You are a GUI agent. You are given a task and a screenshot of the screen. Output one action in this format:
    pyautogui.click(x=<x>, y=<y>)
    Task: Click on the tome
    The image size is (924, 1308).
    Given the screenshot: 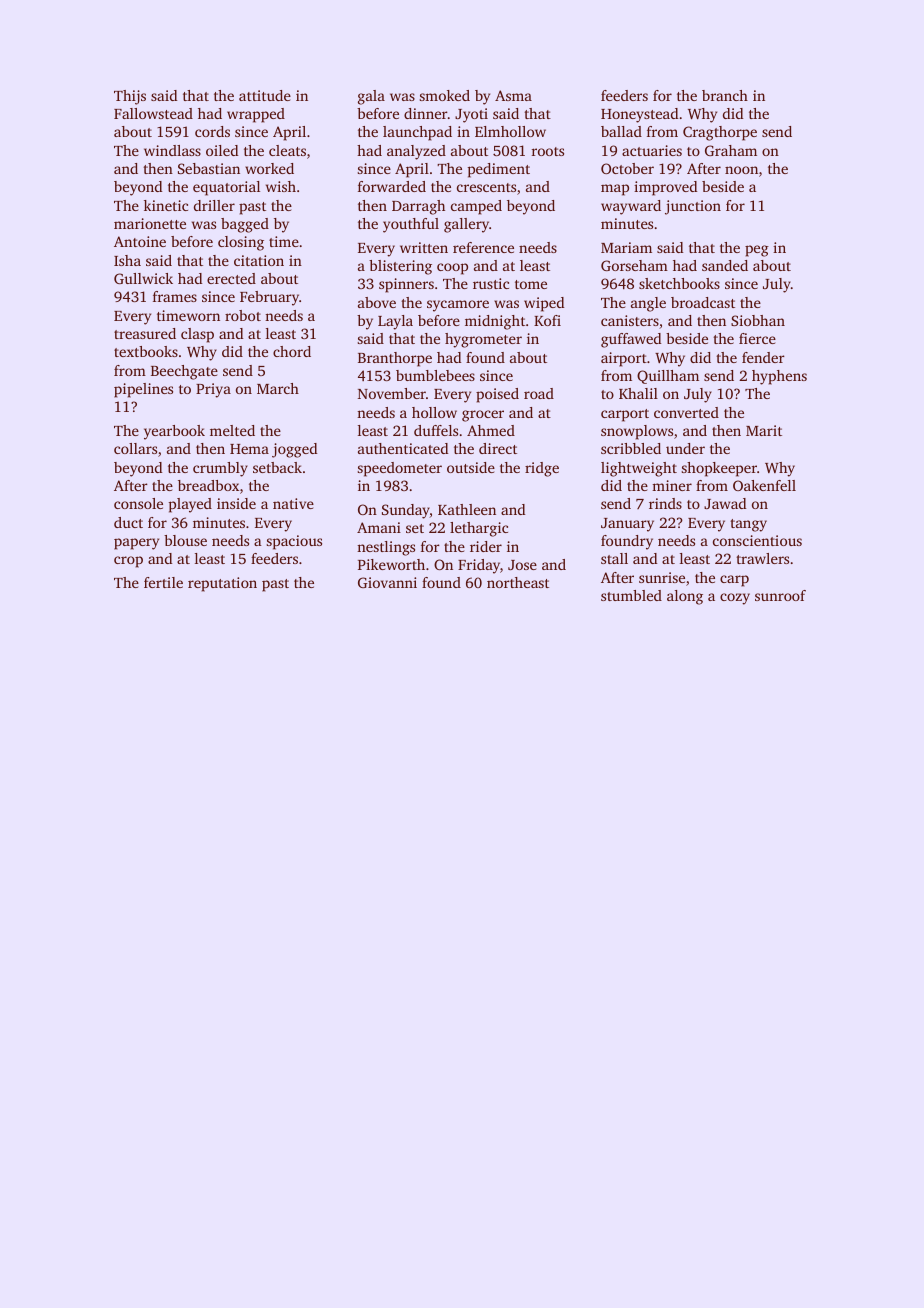 What is the action you would take?
    pyautogui.click(x=531, y=284)
